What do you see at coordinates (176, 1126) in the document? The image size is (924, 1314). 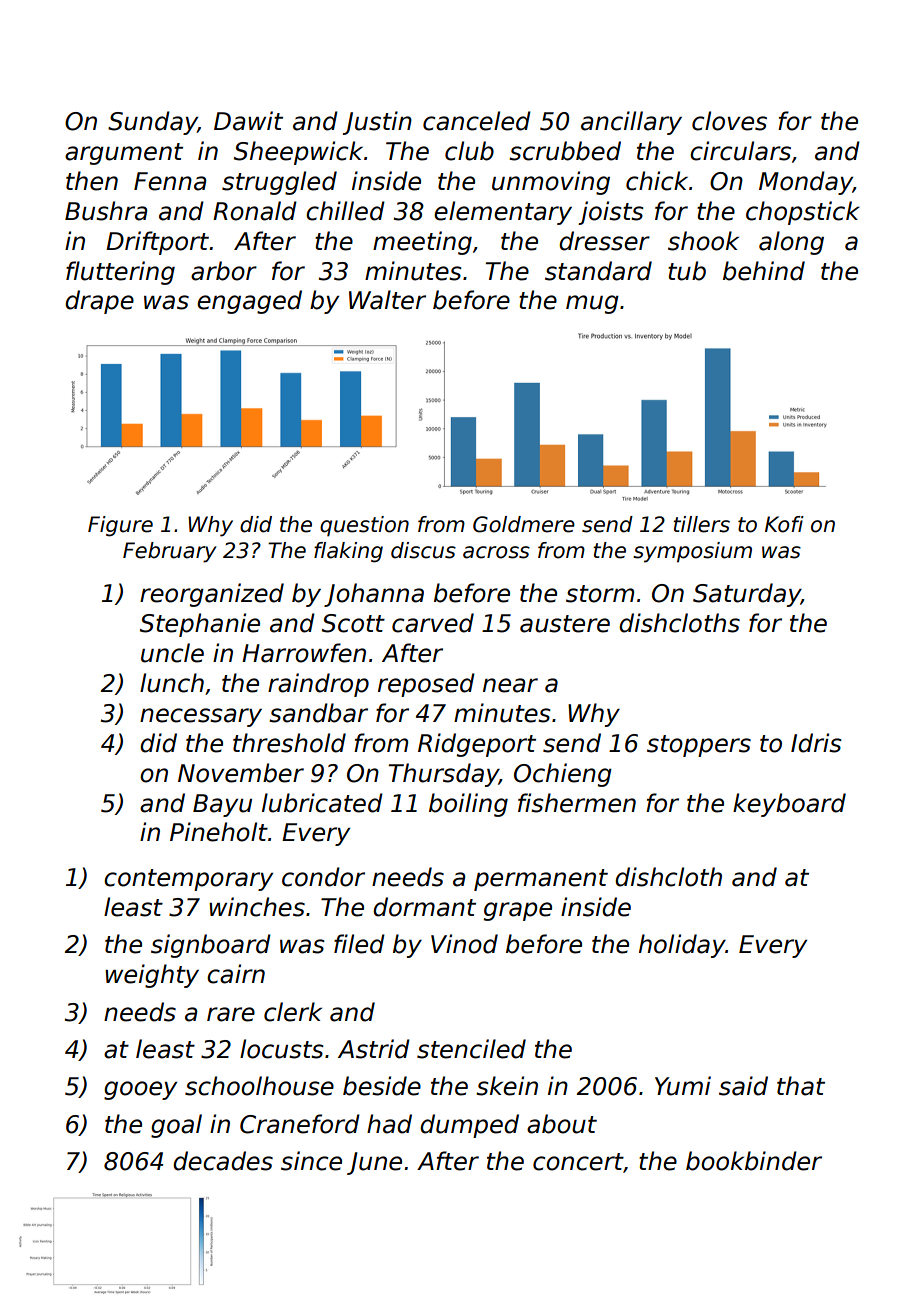 I see `goal` at bounding box center [176, 1126].
